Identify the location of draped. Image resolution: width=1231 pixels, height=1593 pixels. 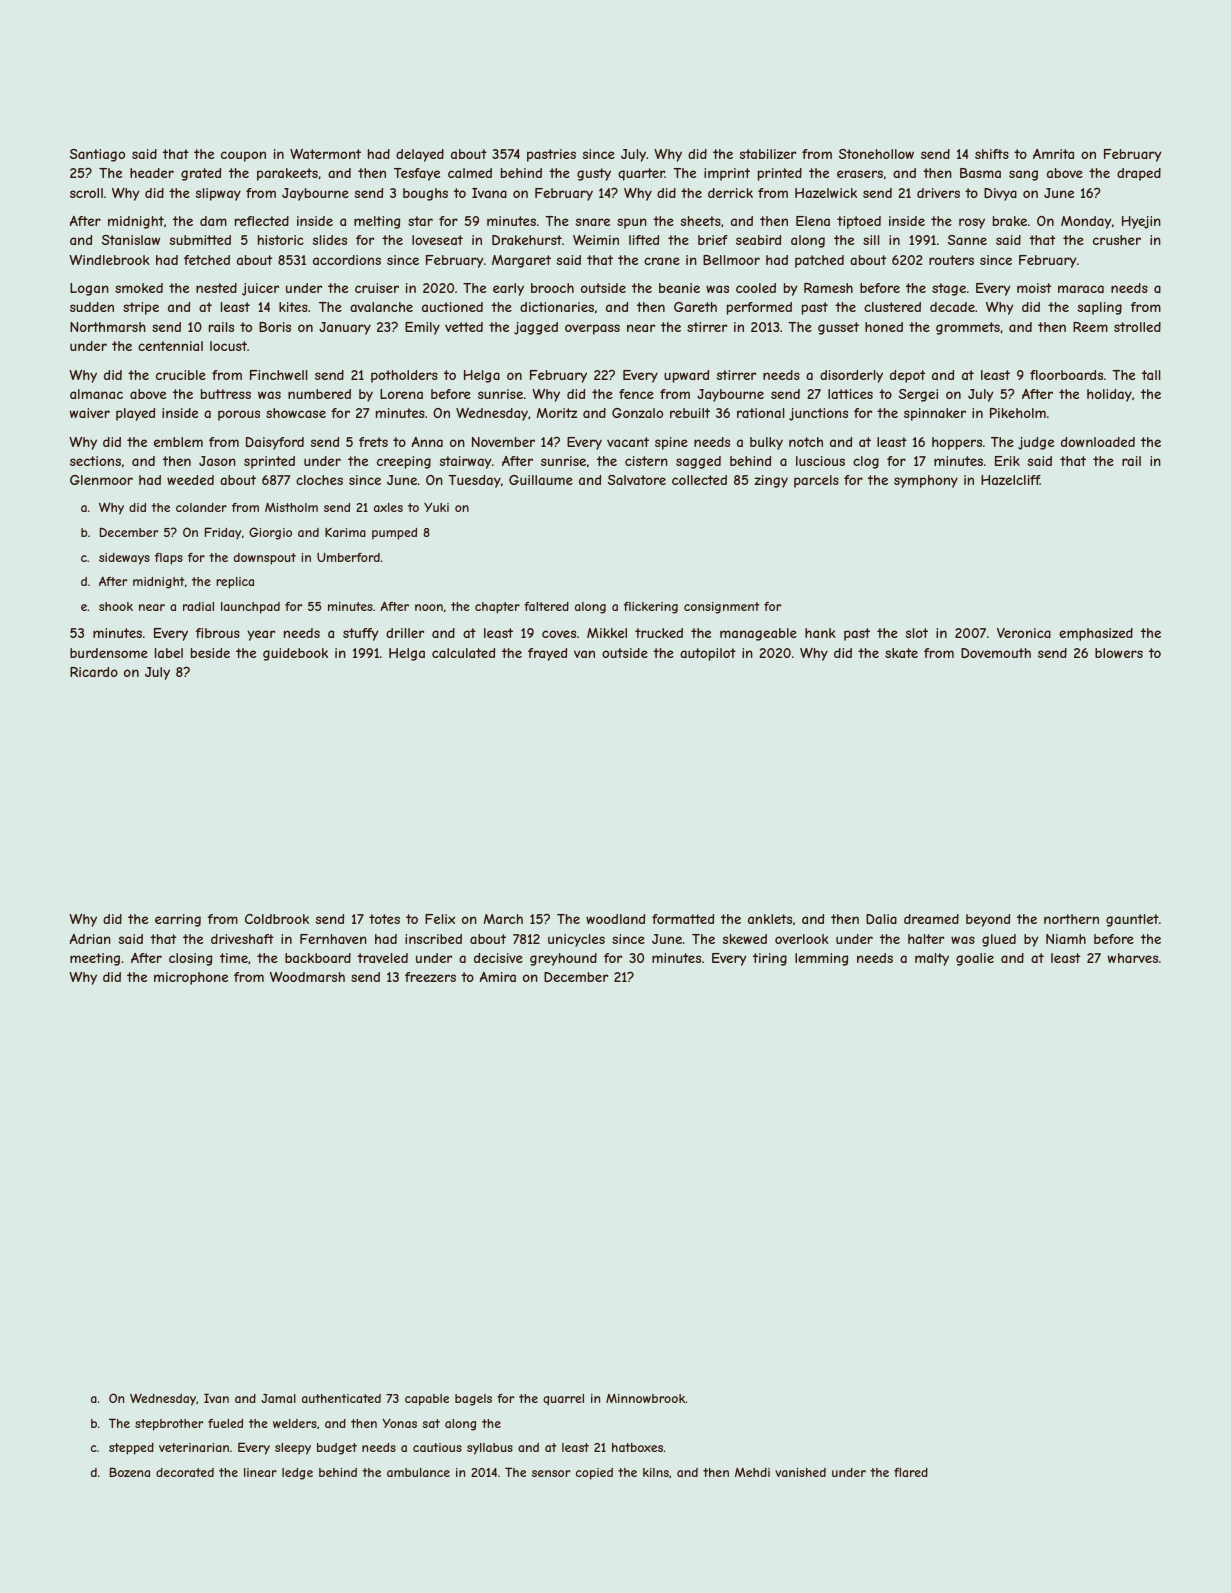
(1139, 174).
